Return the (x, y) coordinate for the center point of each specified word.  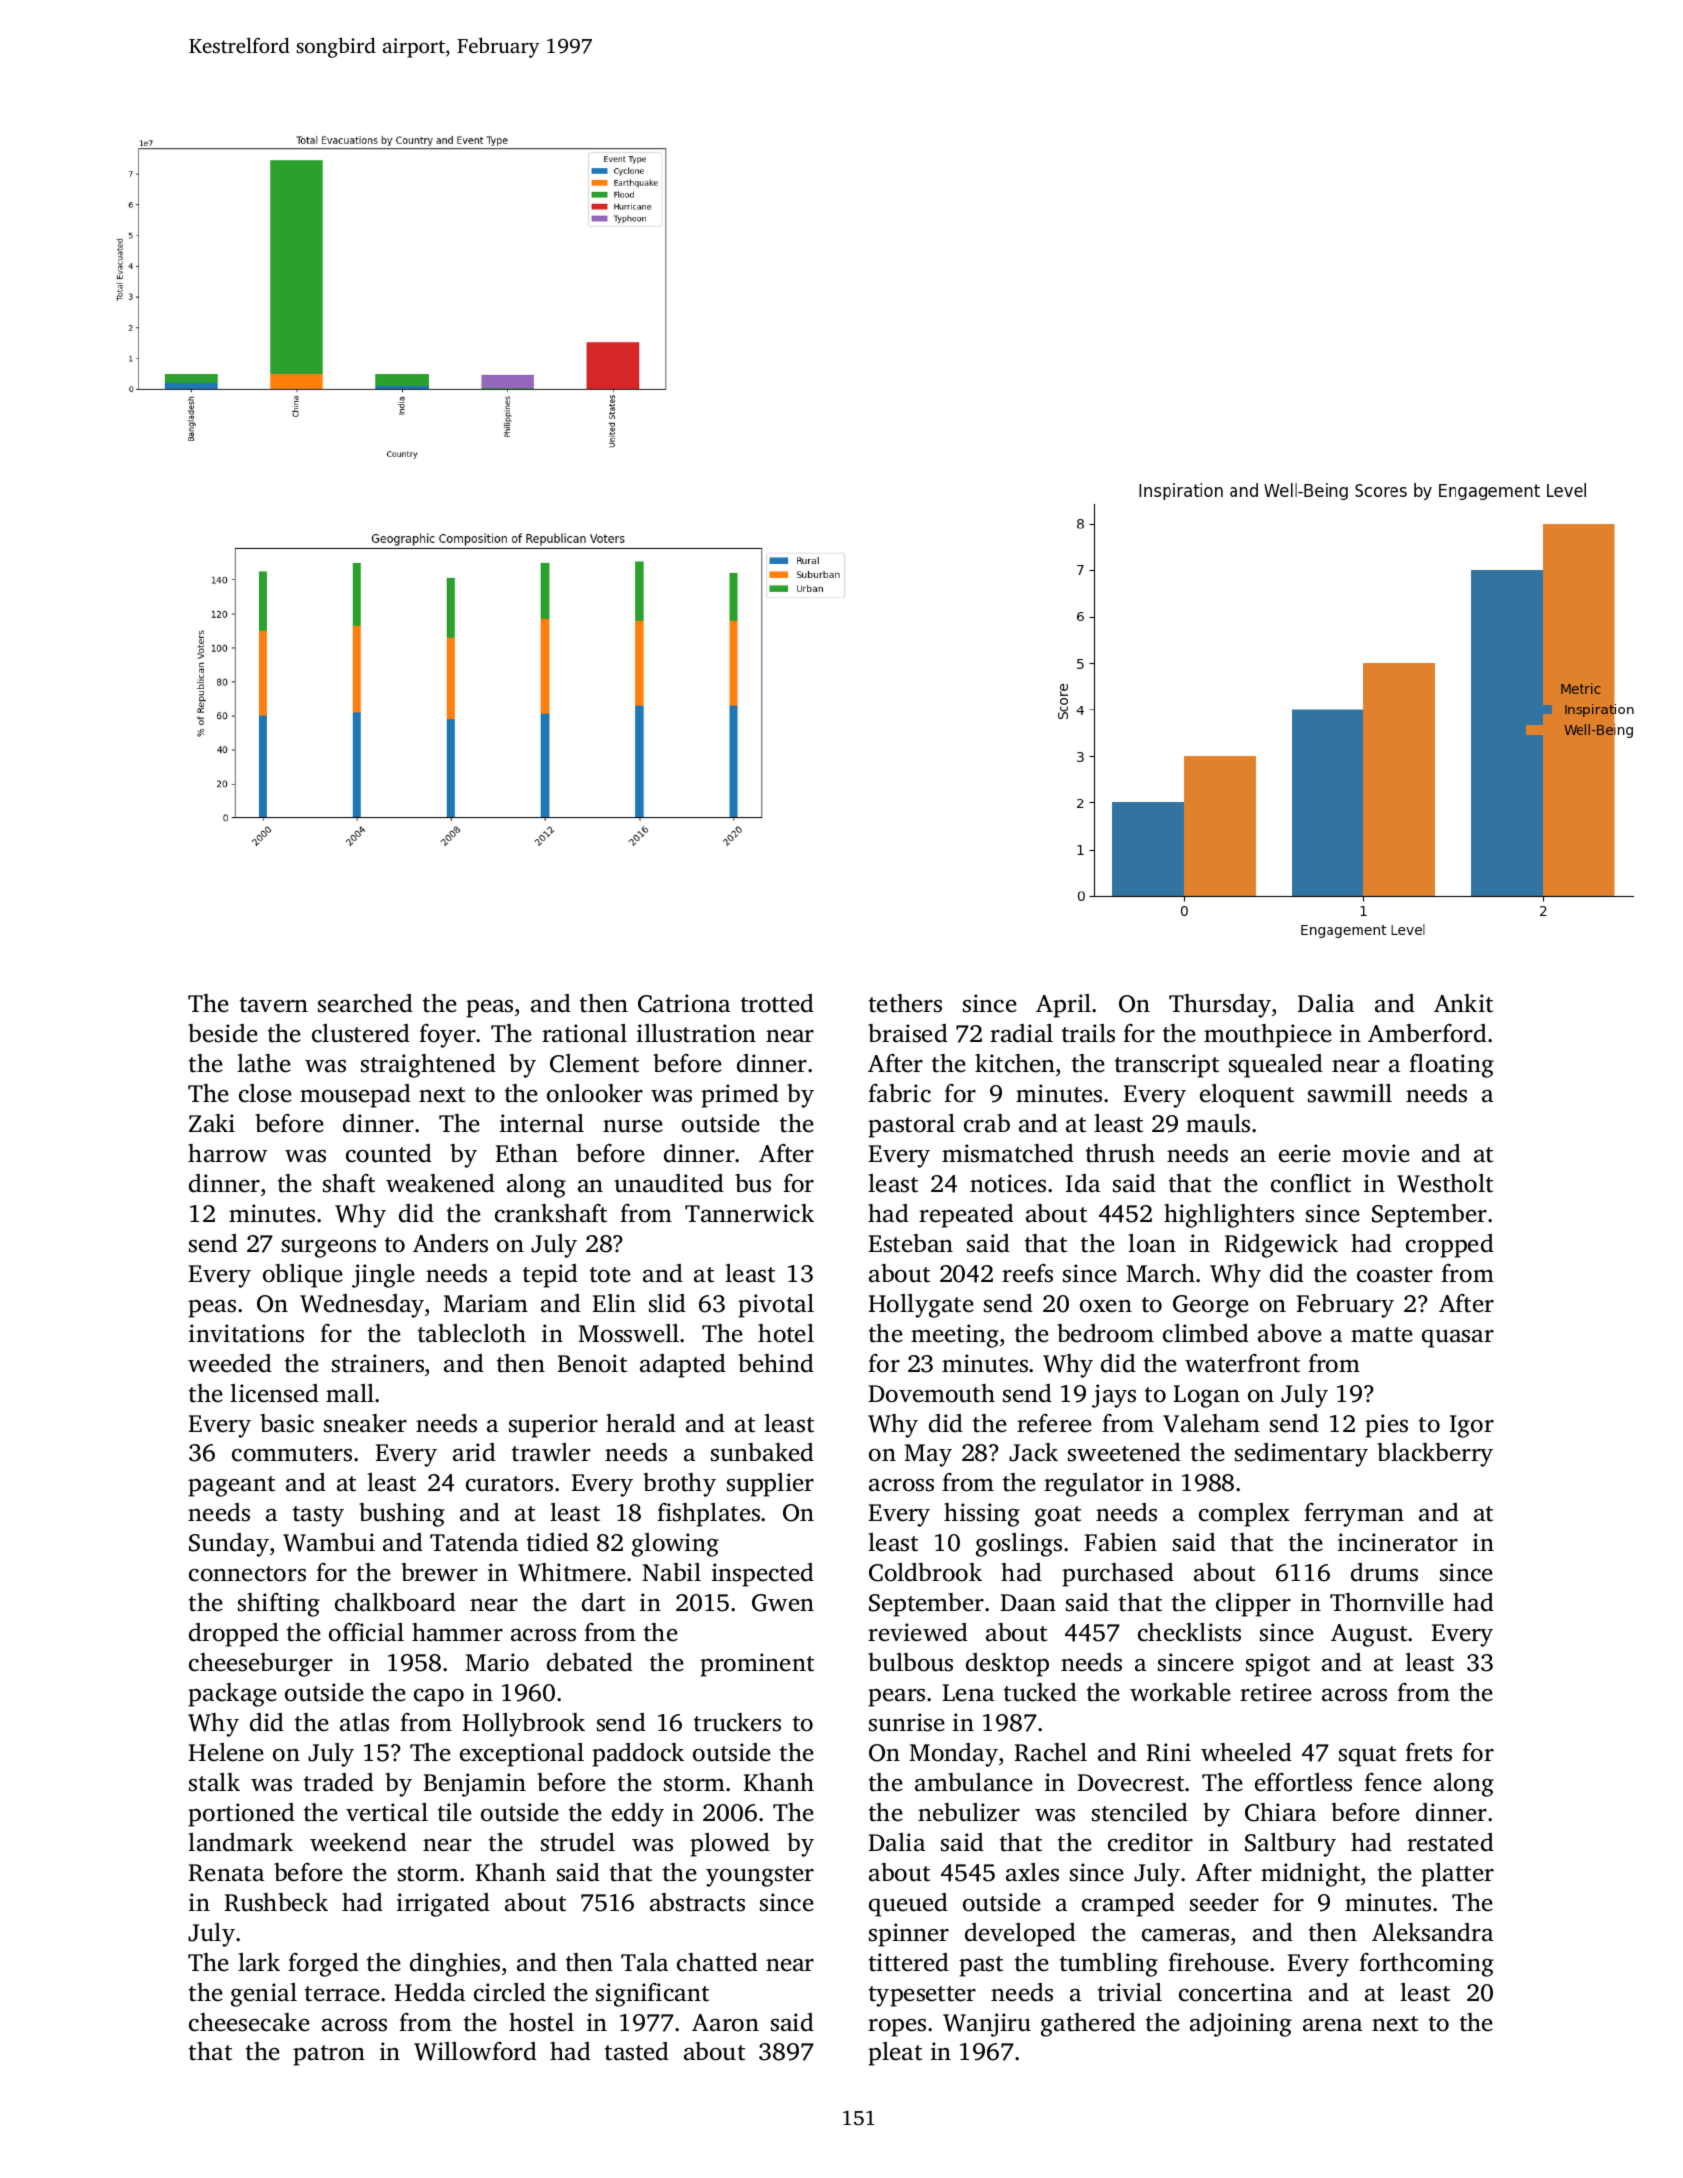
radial (1021, 1033)
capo (439, 1698)
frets (1428, 1752)
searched (365, 1003)
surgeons (329, 1249)
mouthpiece (1268, 1036)
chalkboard (395, 1602)
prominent (757, 1665)
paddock (638, 1755)
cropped (1450, 1246)
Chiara (1280, 1812)
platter (1457, 1875)
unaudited (669, 1183)
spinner (909, 1935)
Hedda (430, 1992)
